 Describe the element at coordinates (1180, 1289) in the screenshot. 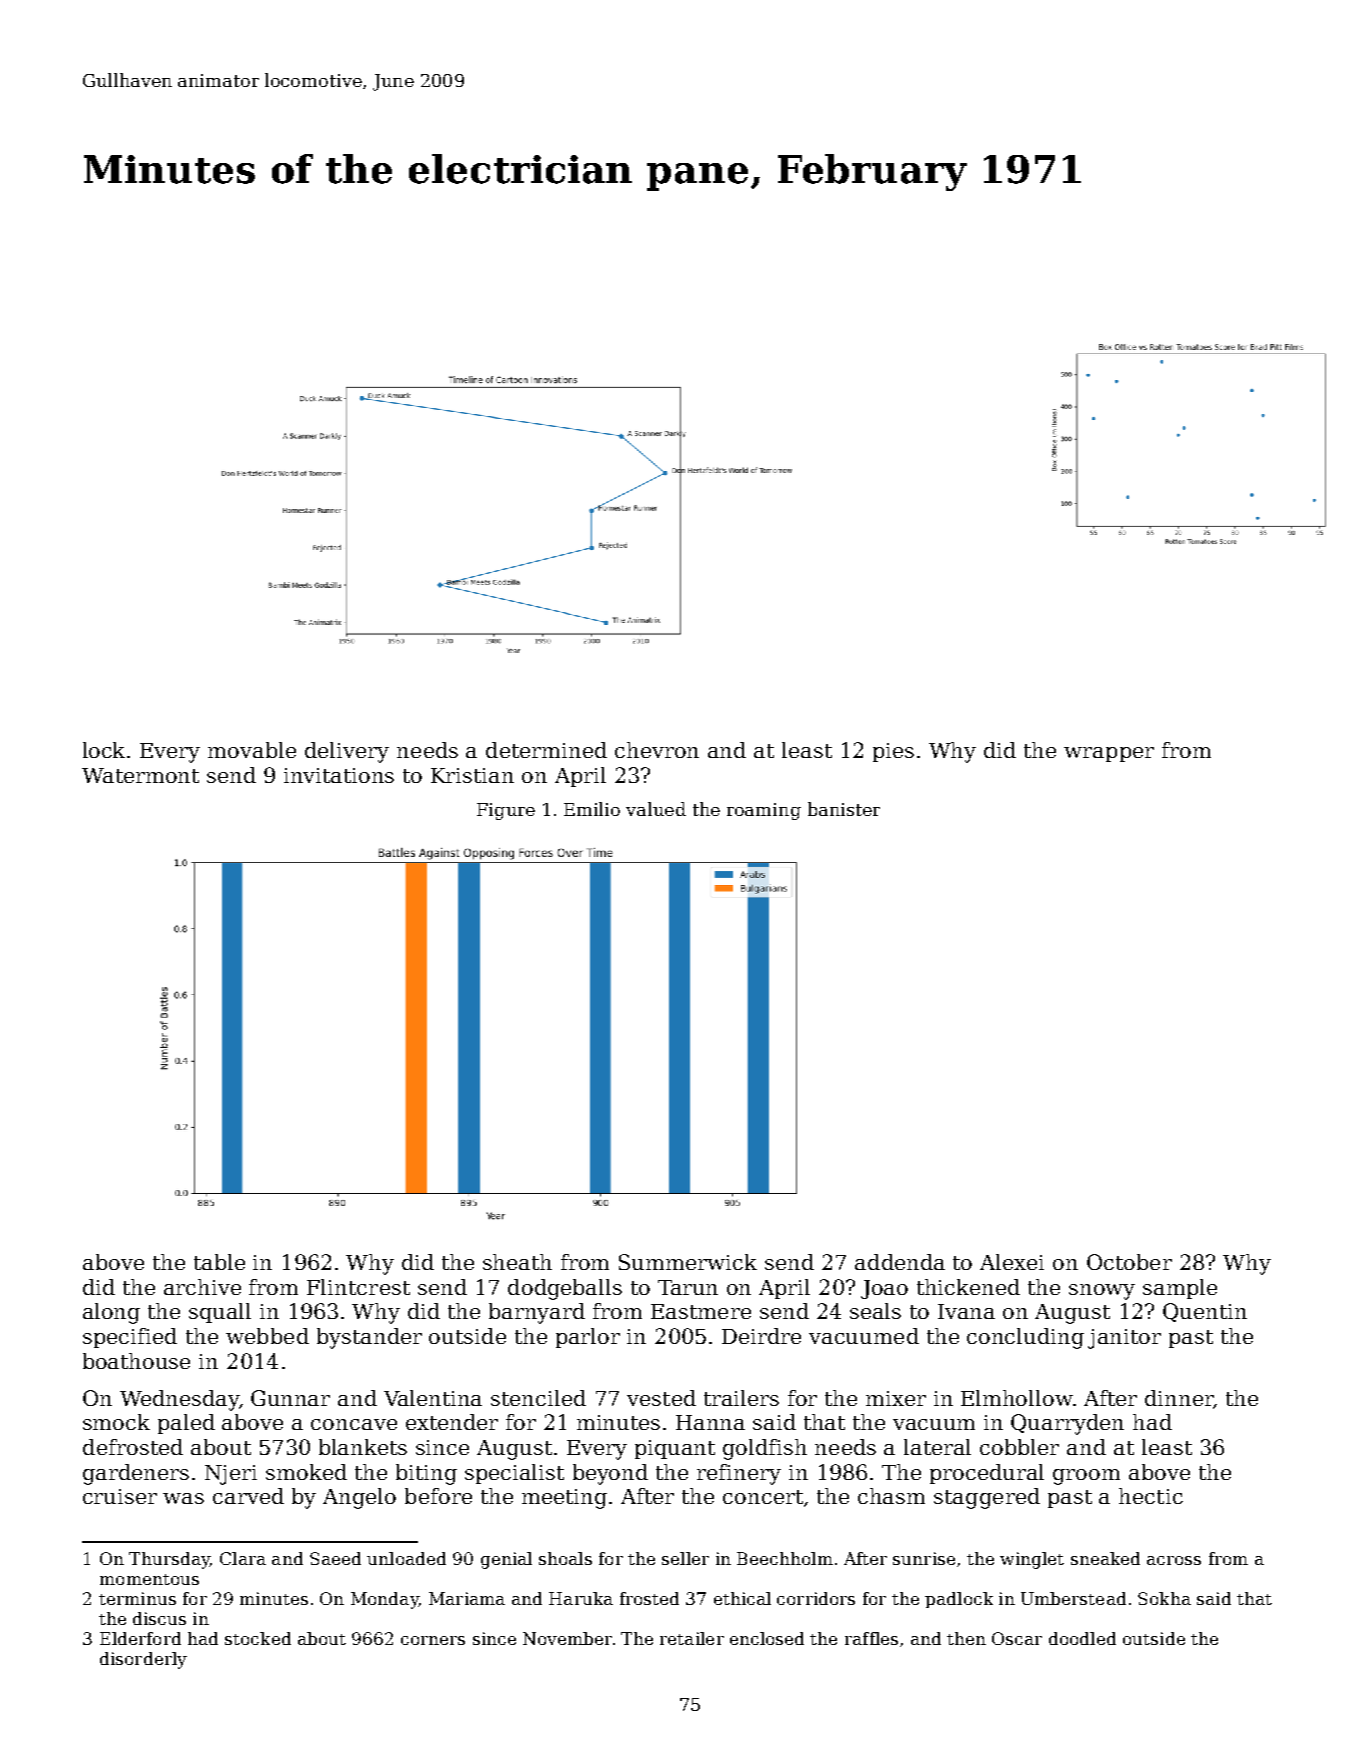

I see `sample` at that location.
